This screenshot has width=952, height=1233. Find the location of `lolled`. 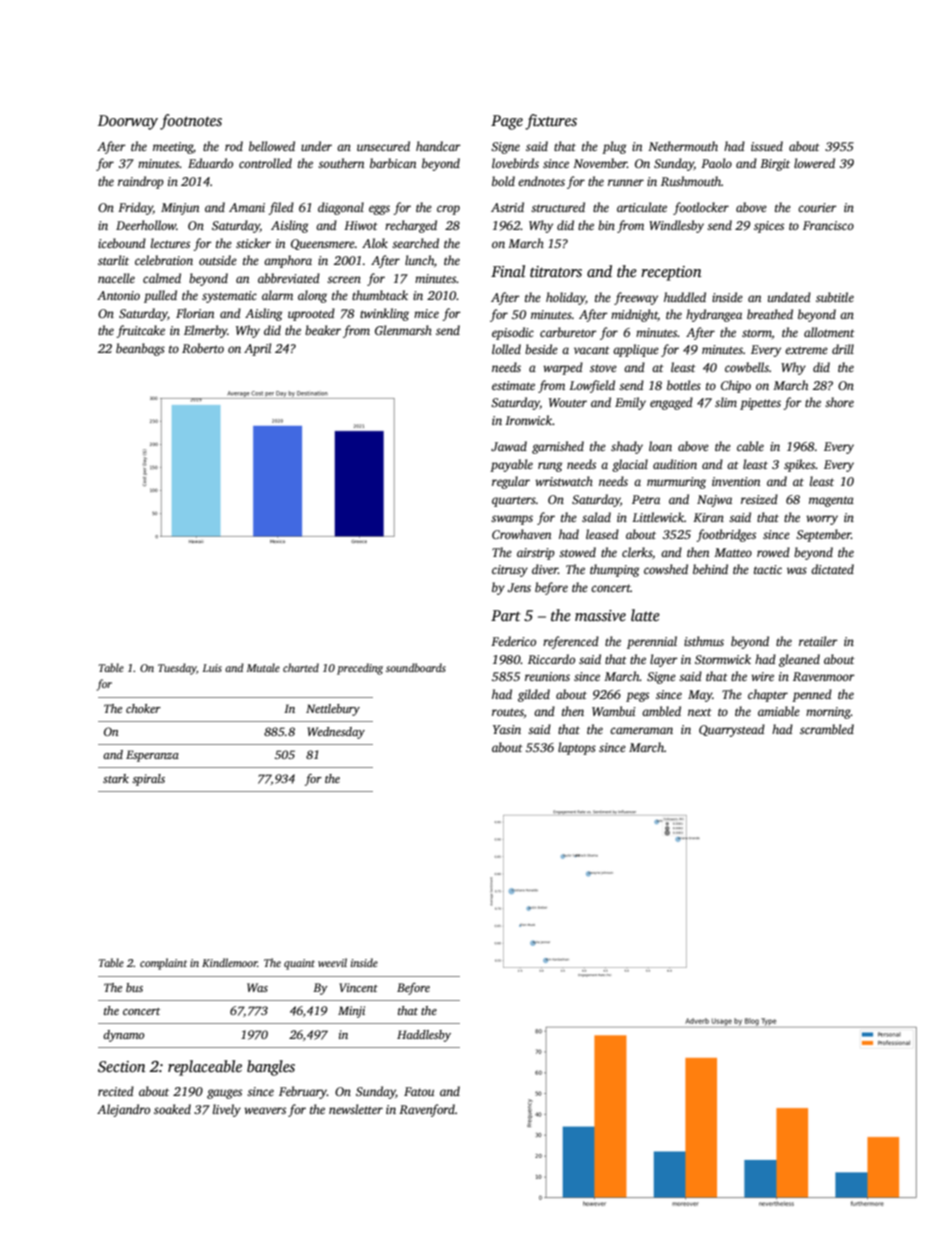

lolled is located at coordinates (506, 349).
